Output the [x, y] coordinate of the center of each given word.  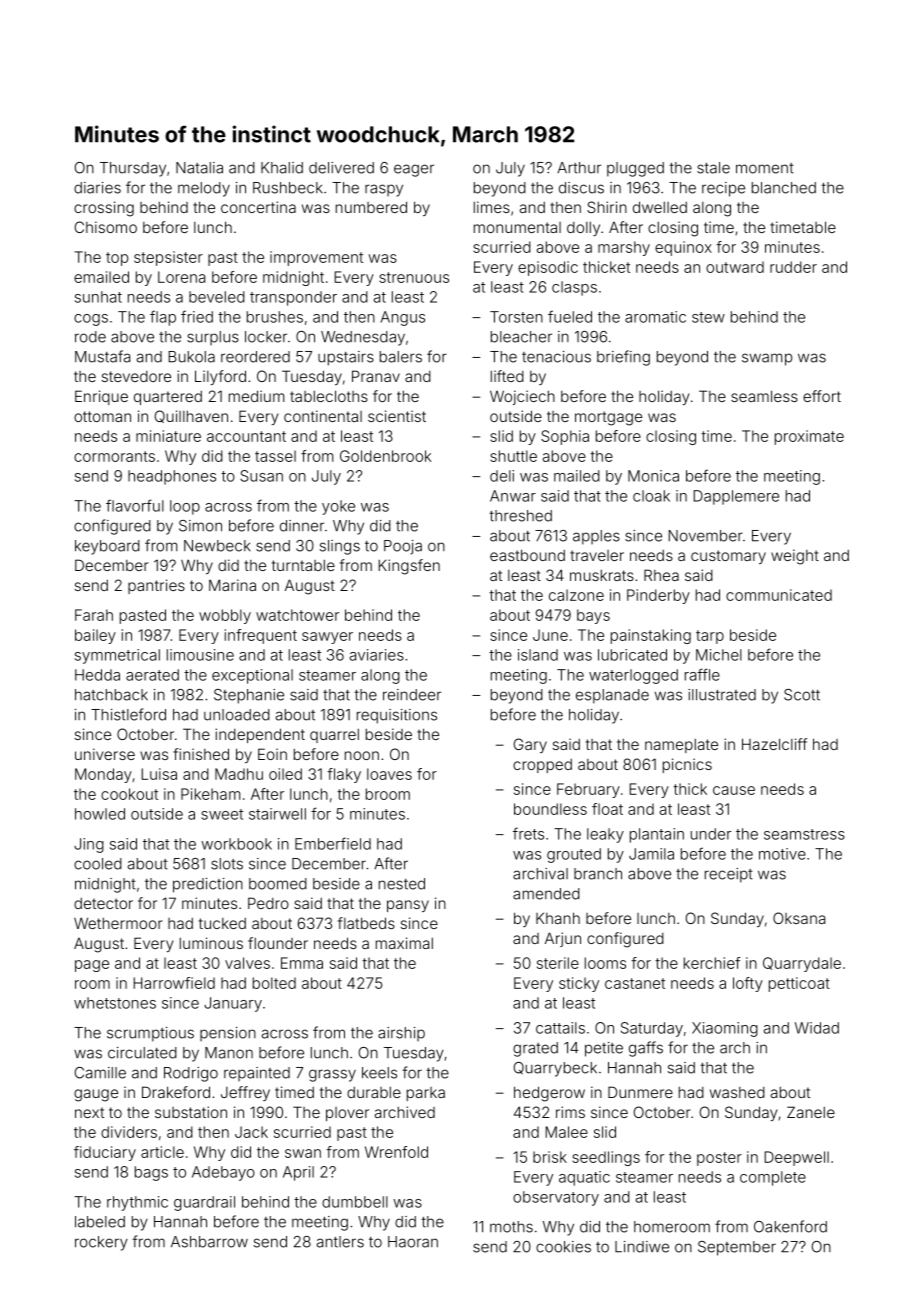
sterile [558, 963]
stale [713, 168]
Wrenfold [396, 1152]
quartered [168, 398]
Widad [817, 1028]
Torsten [516, 317]
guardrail [204, 1203]
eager [414, 170]
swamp [767, 359]
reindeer [412, 695]
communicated [779, 595]
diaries [97, 188]
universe [105, 754]
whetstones [115, 1003]
